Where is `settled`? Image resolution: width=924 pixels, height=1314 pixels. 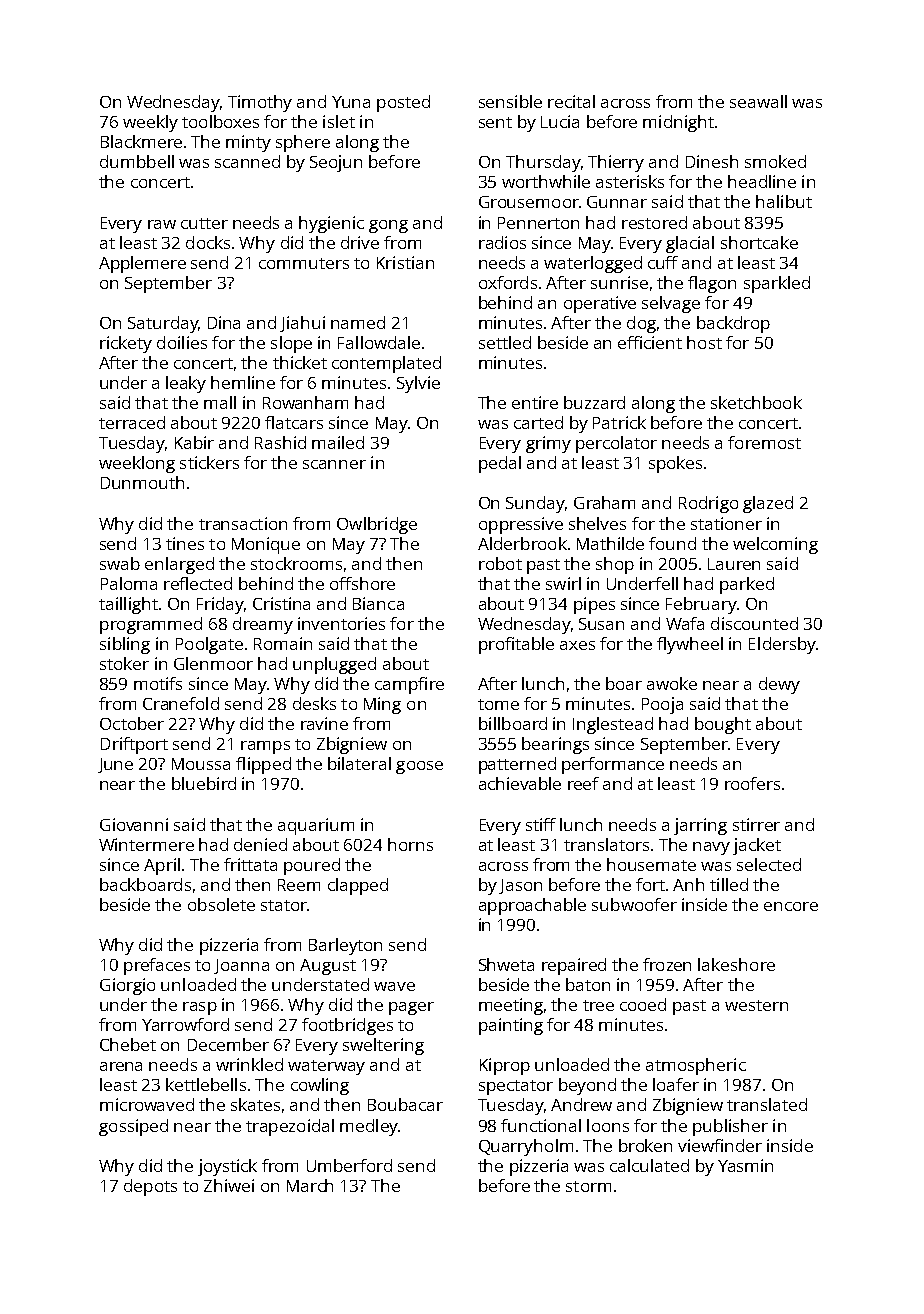 settled is located at coordinates (505, 342).
